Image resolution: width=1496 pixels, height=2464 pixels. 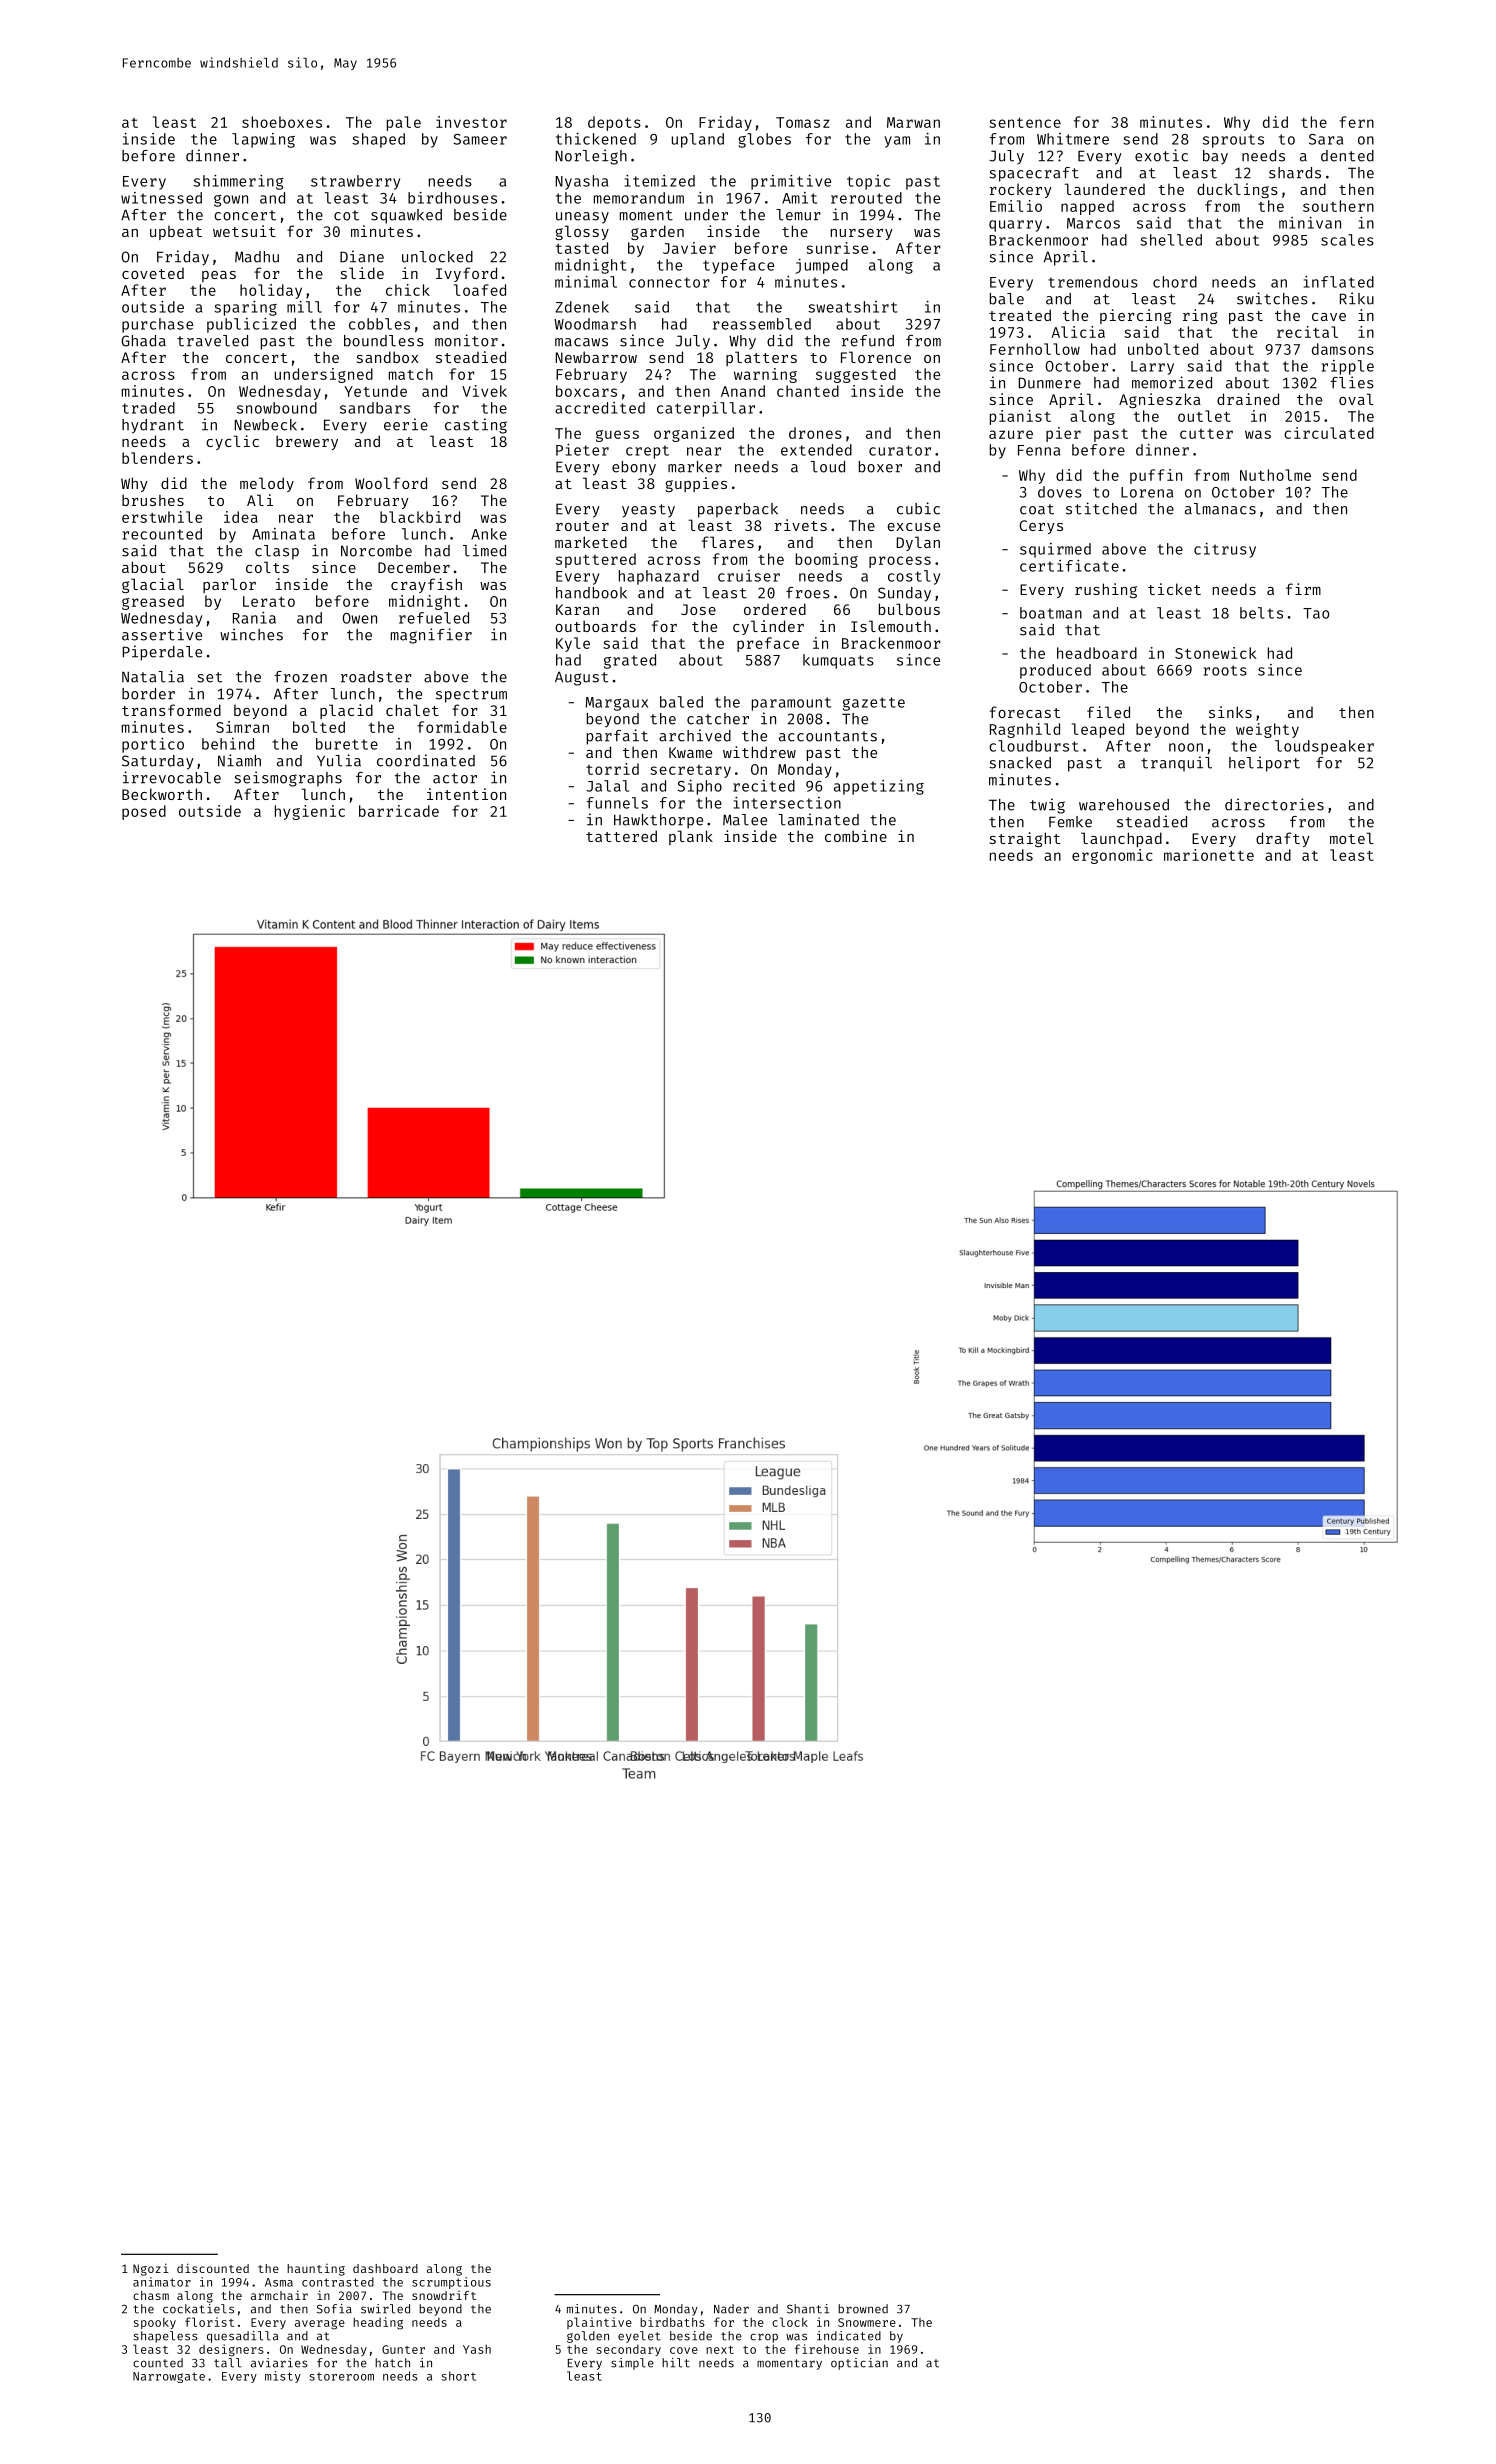 I want to click on ducklings, so click(x=1237, y=190).
